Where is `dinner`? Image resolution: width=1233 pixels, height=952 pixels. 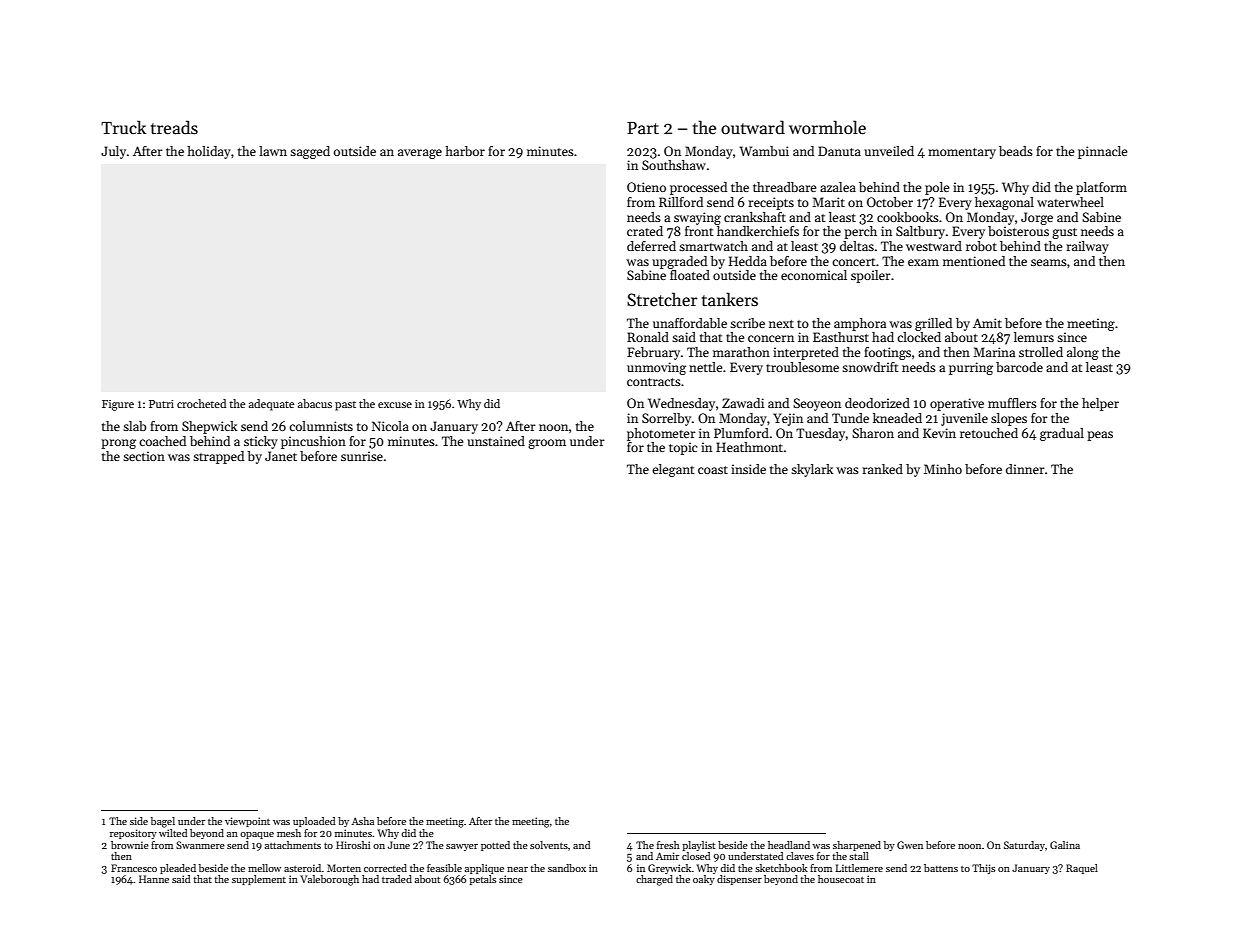 dinner is located at coordinates (1025, 469).
